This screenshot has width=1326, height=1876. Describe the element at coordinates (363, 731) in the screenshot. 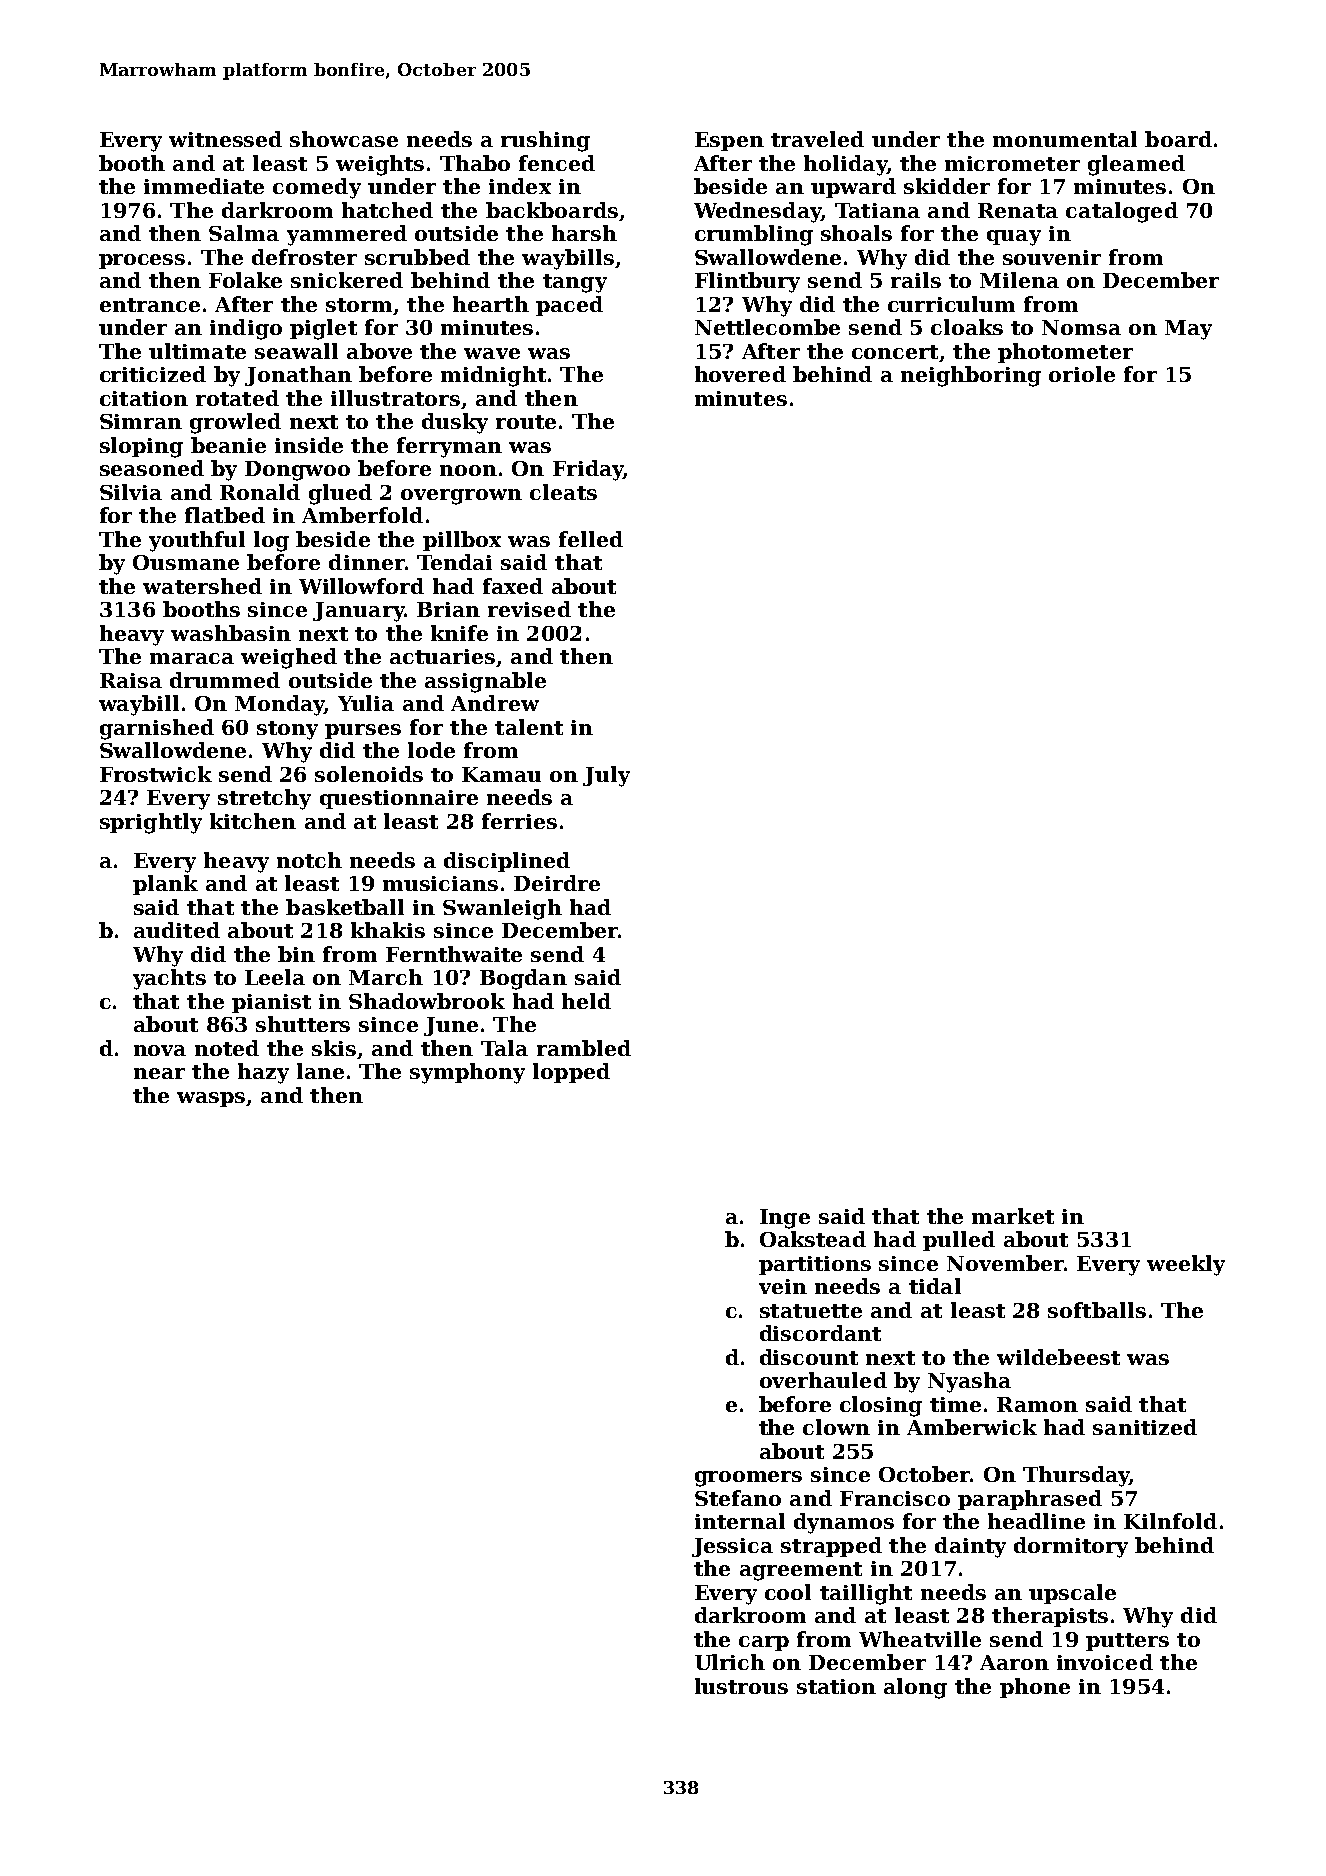

I see `purses` at that location.
